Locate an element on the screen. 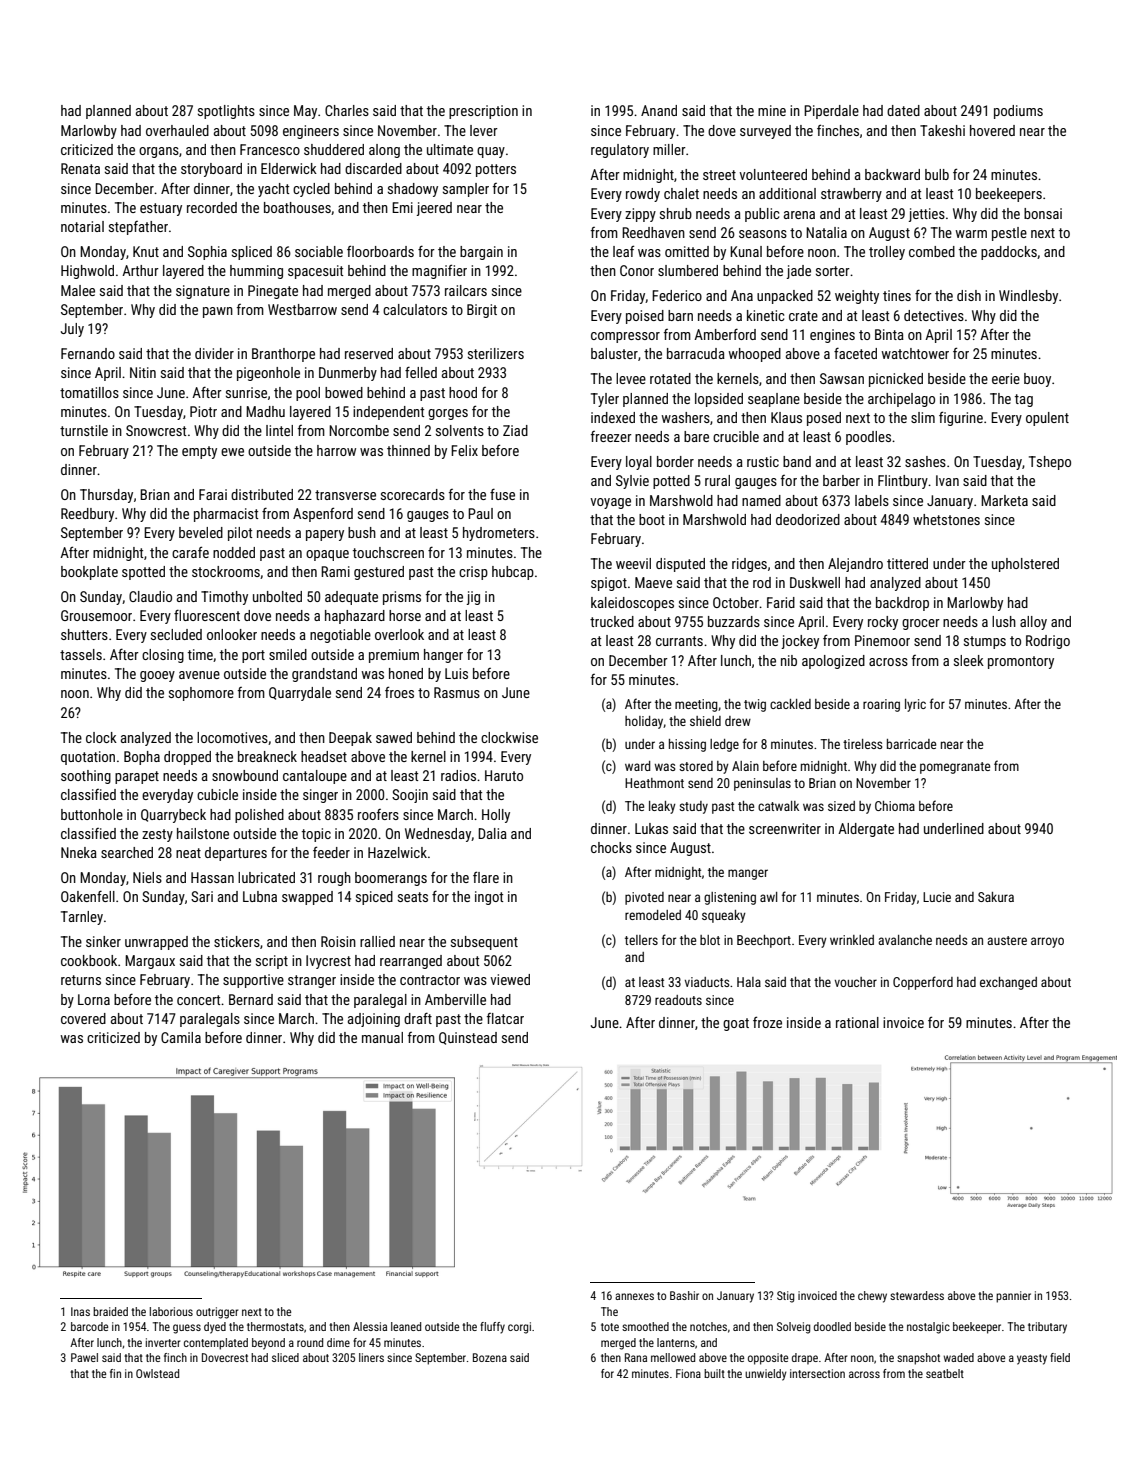 The height and width of the screenshot is (1467, 1133). bulb is located at coordinates (937, 174).
